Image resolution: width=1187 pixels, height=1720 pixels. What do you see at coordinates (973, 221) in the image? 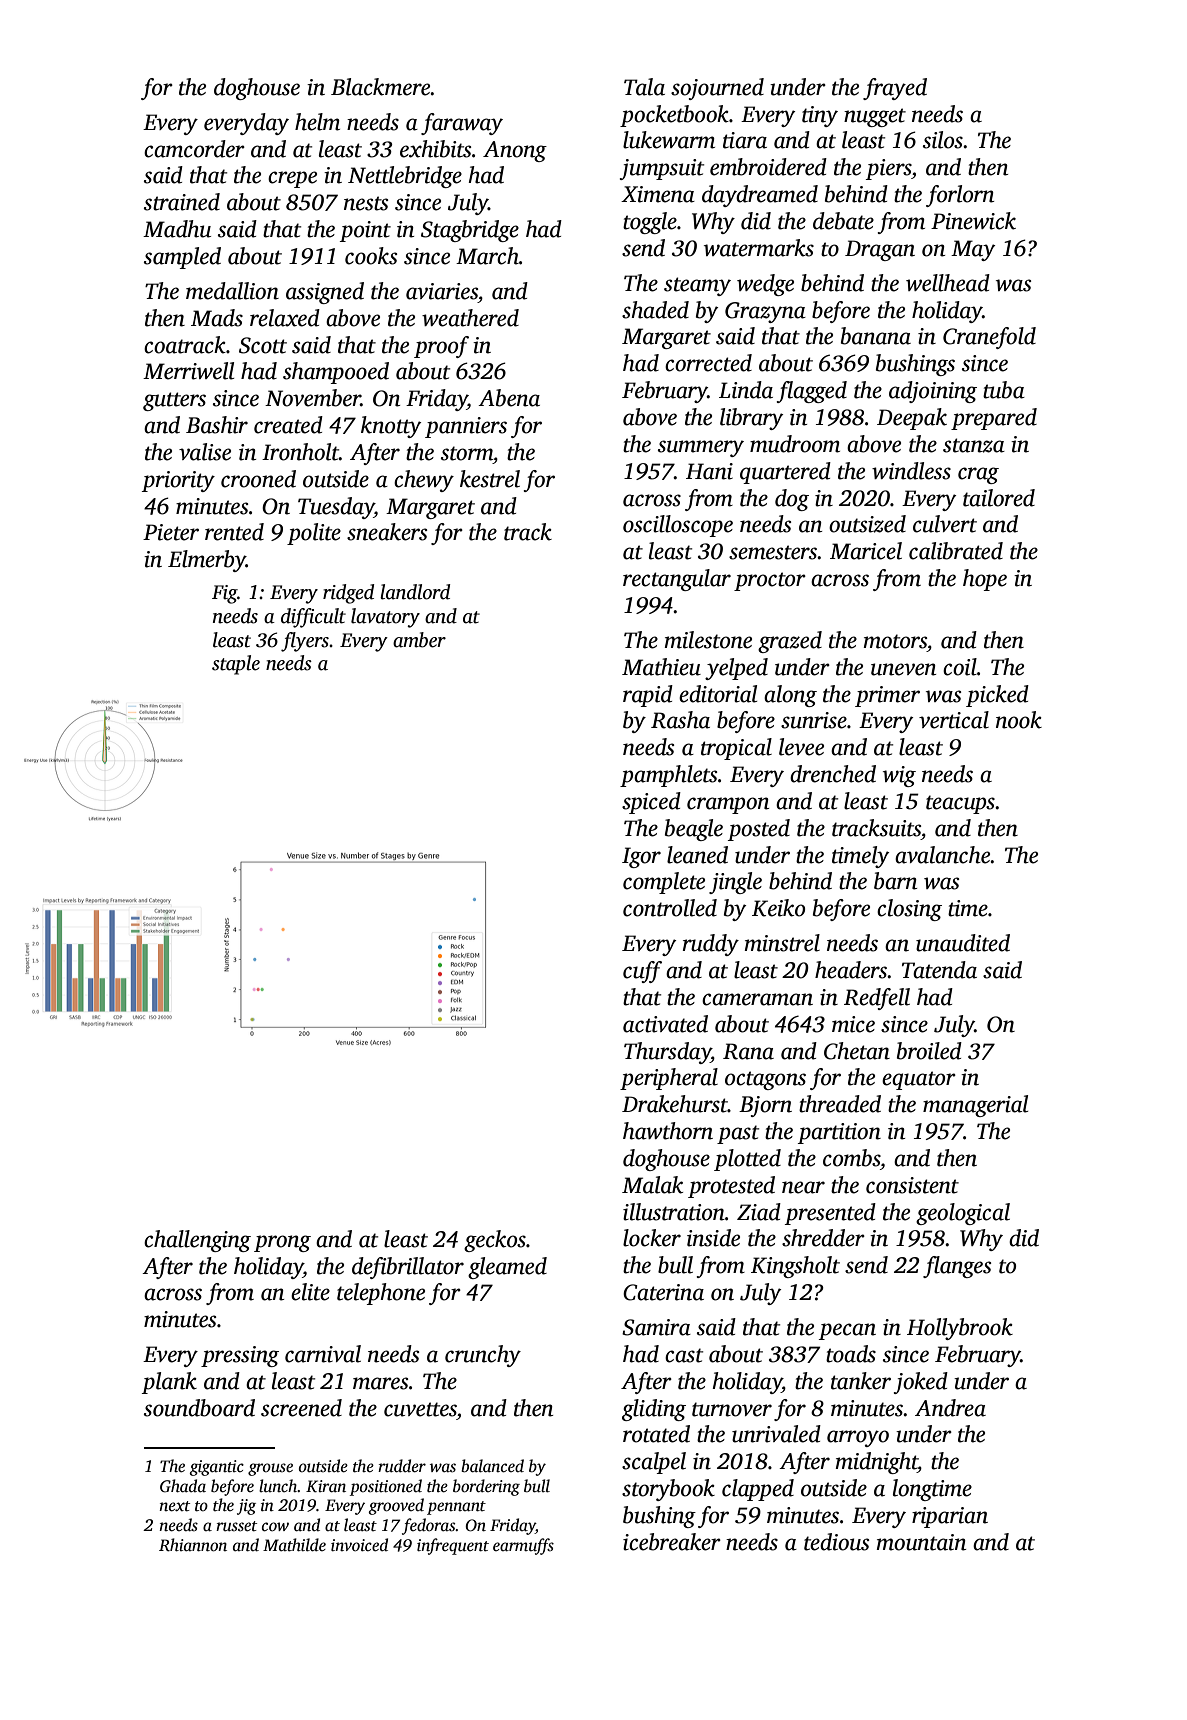
I see `Pinewick` at bounding box center [973, 221].
